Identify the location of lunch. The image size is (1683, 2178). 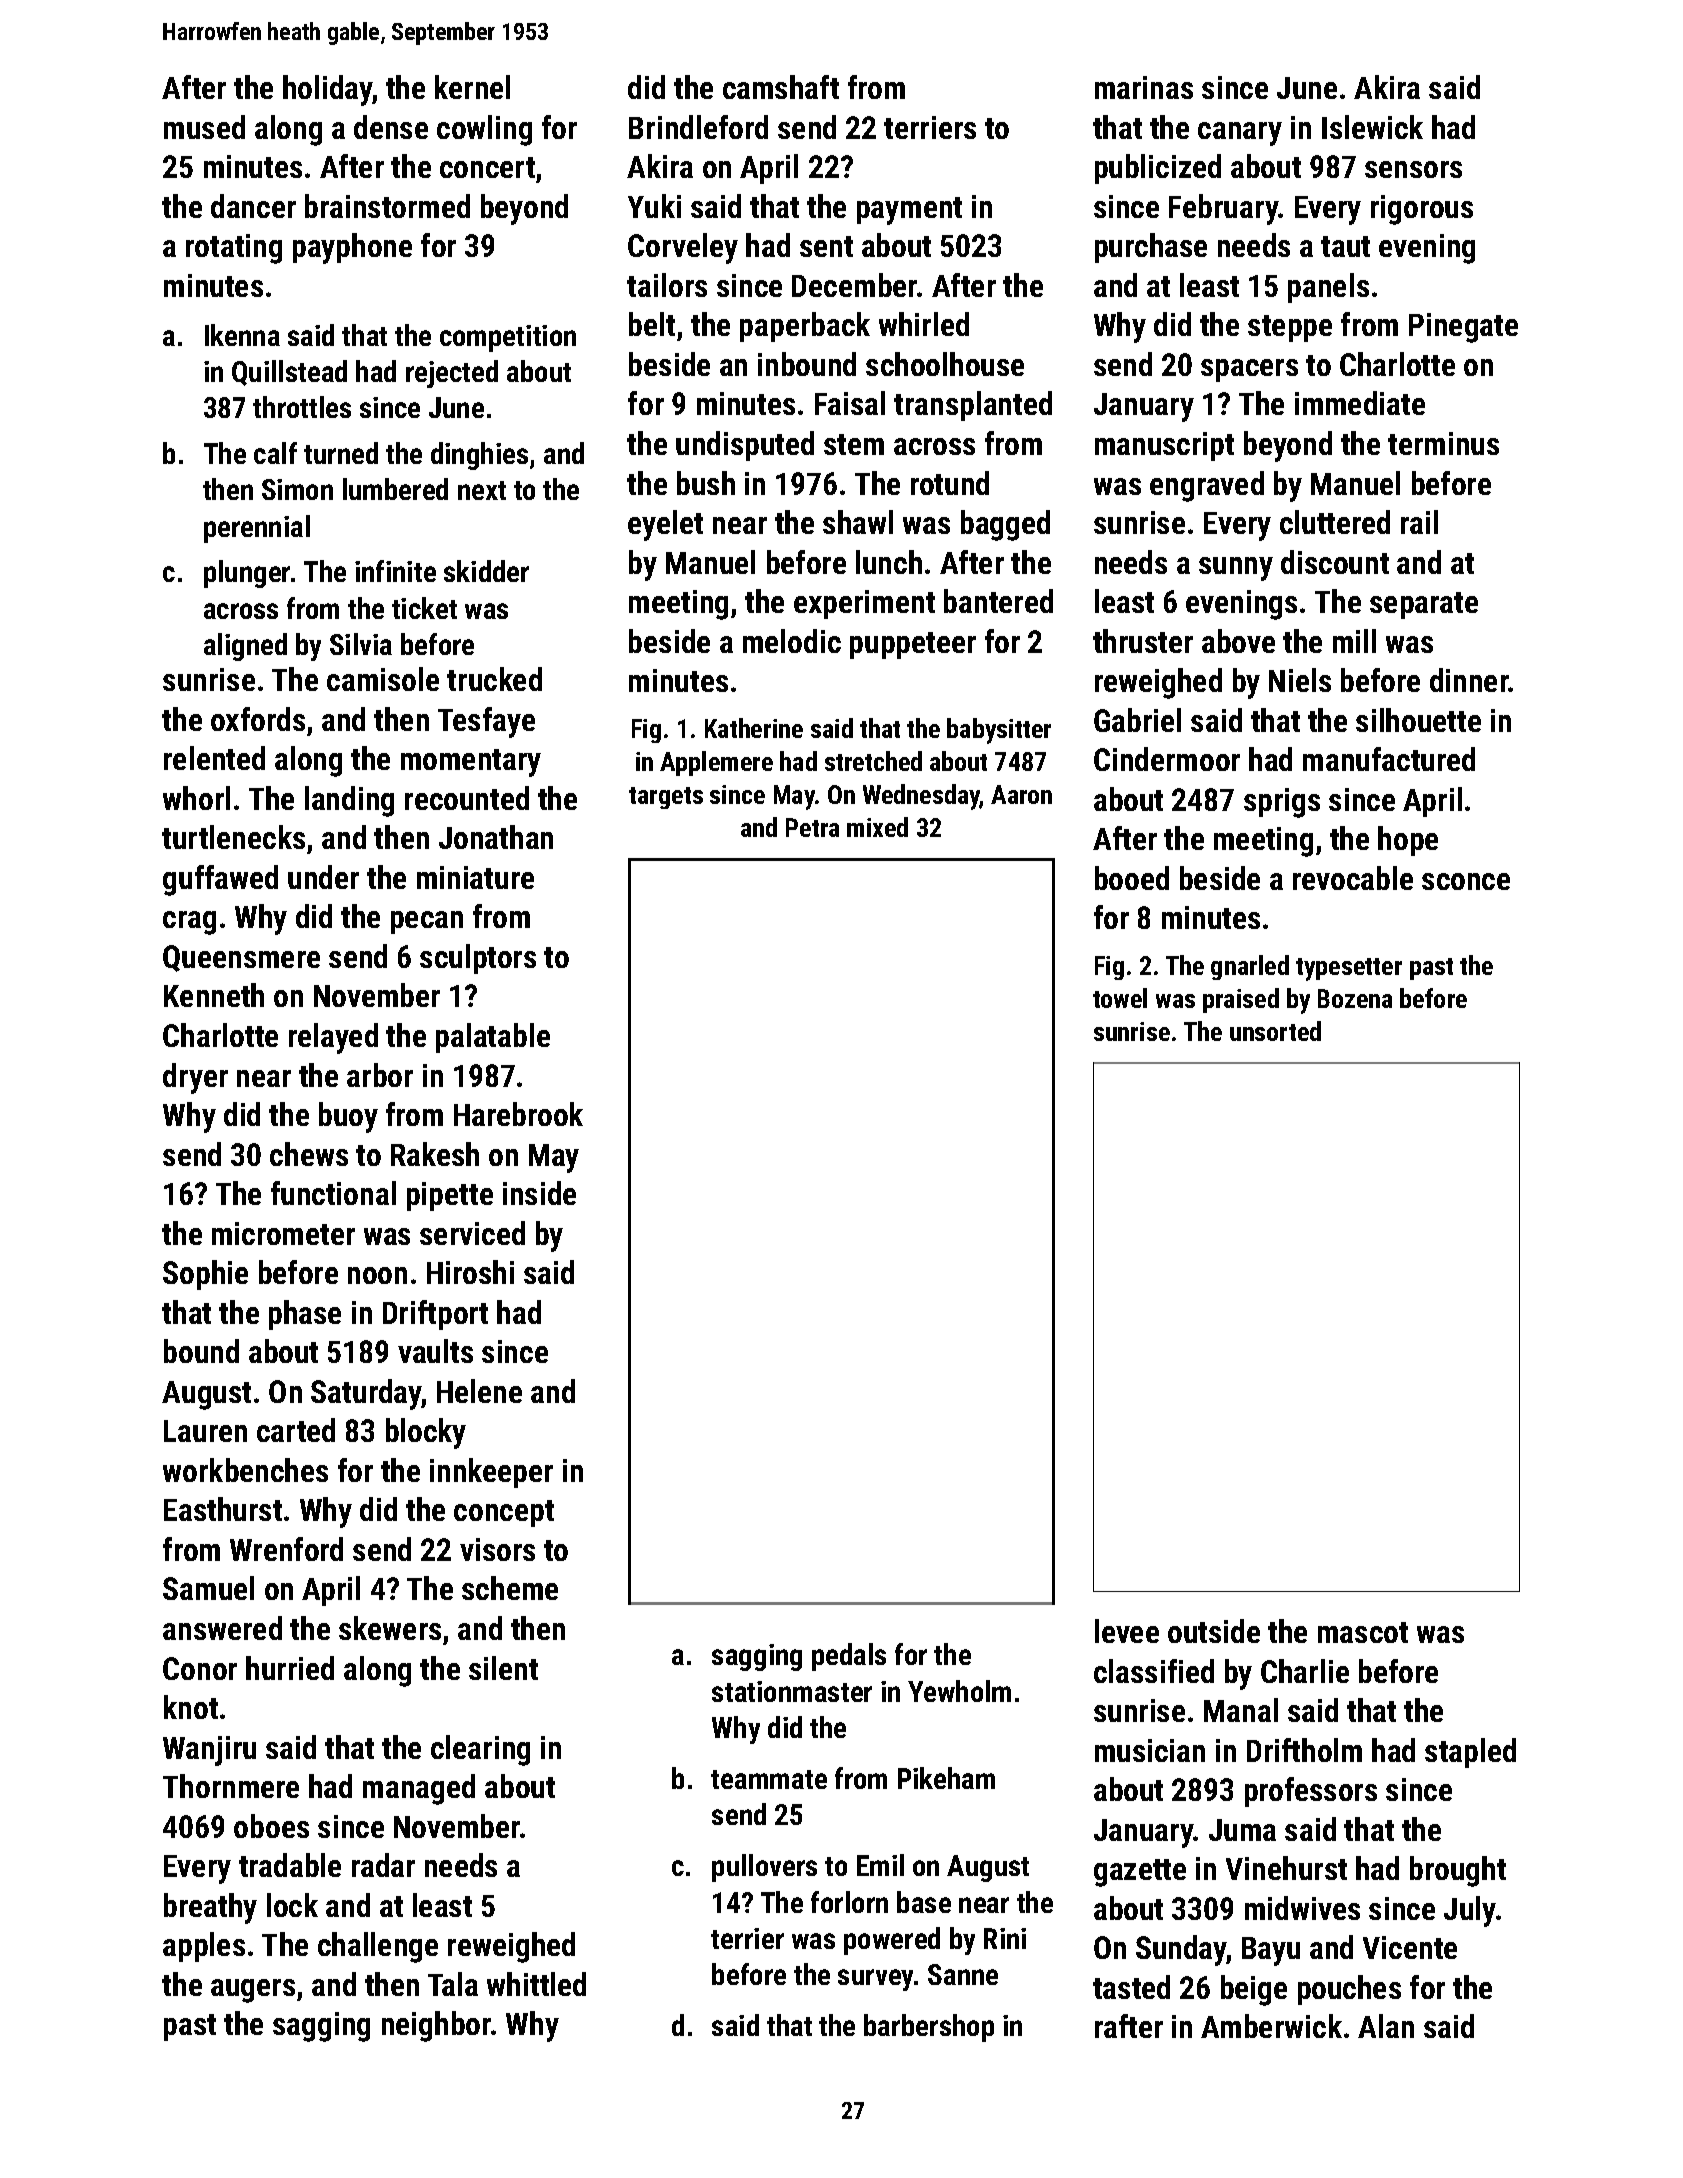
(889, 562).
